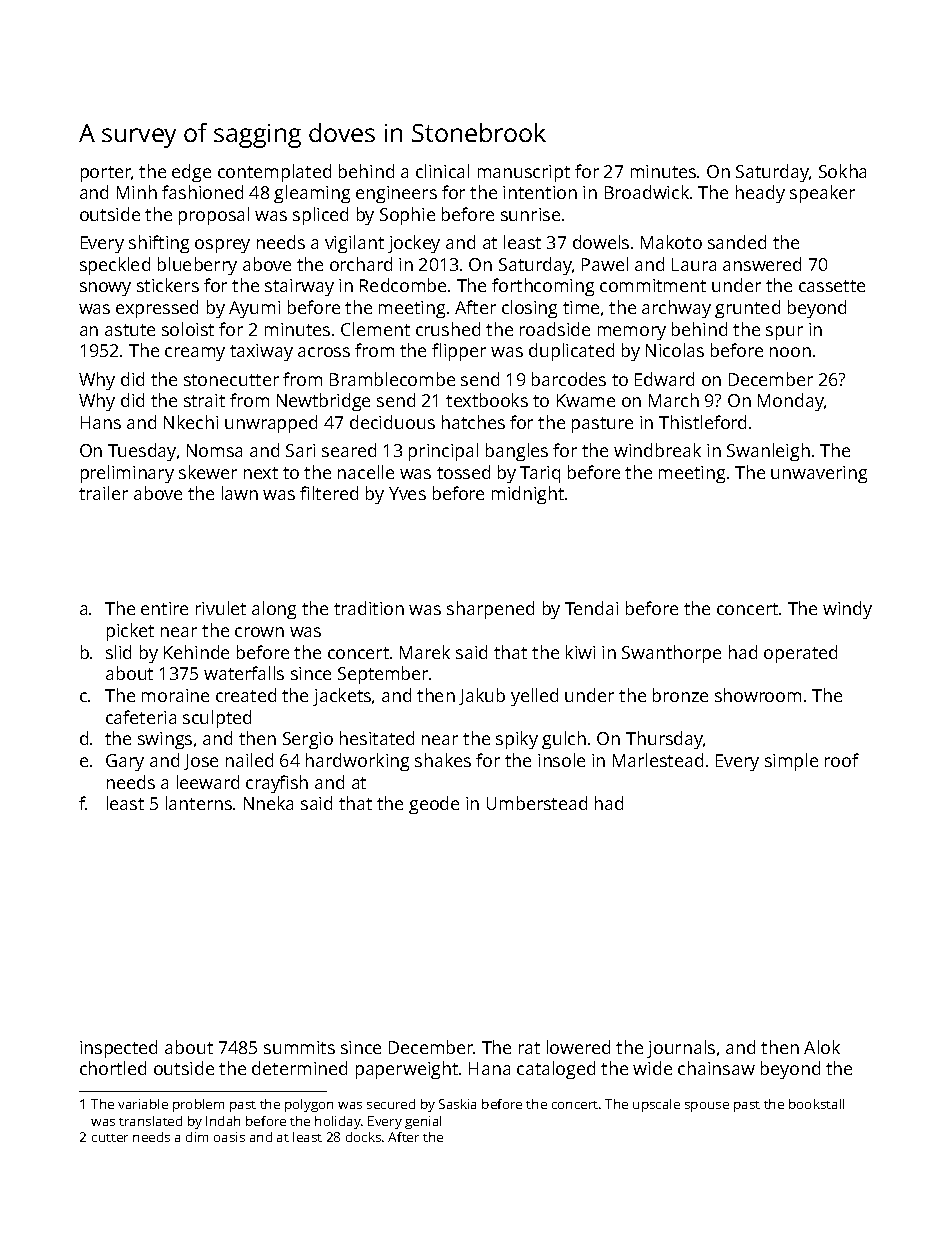 Image resolution: width=952 pixels, height=1233 pixels. I want to click on Sokha, so click(842, 171).
